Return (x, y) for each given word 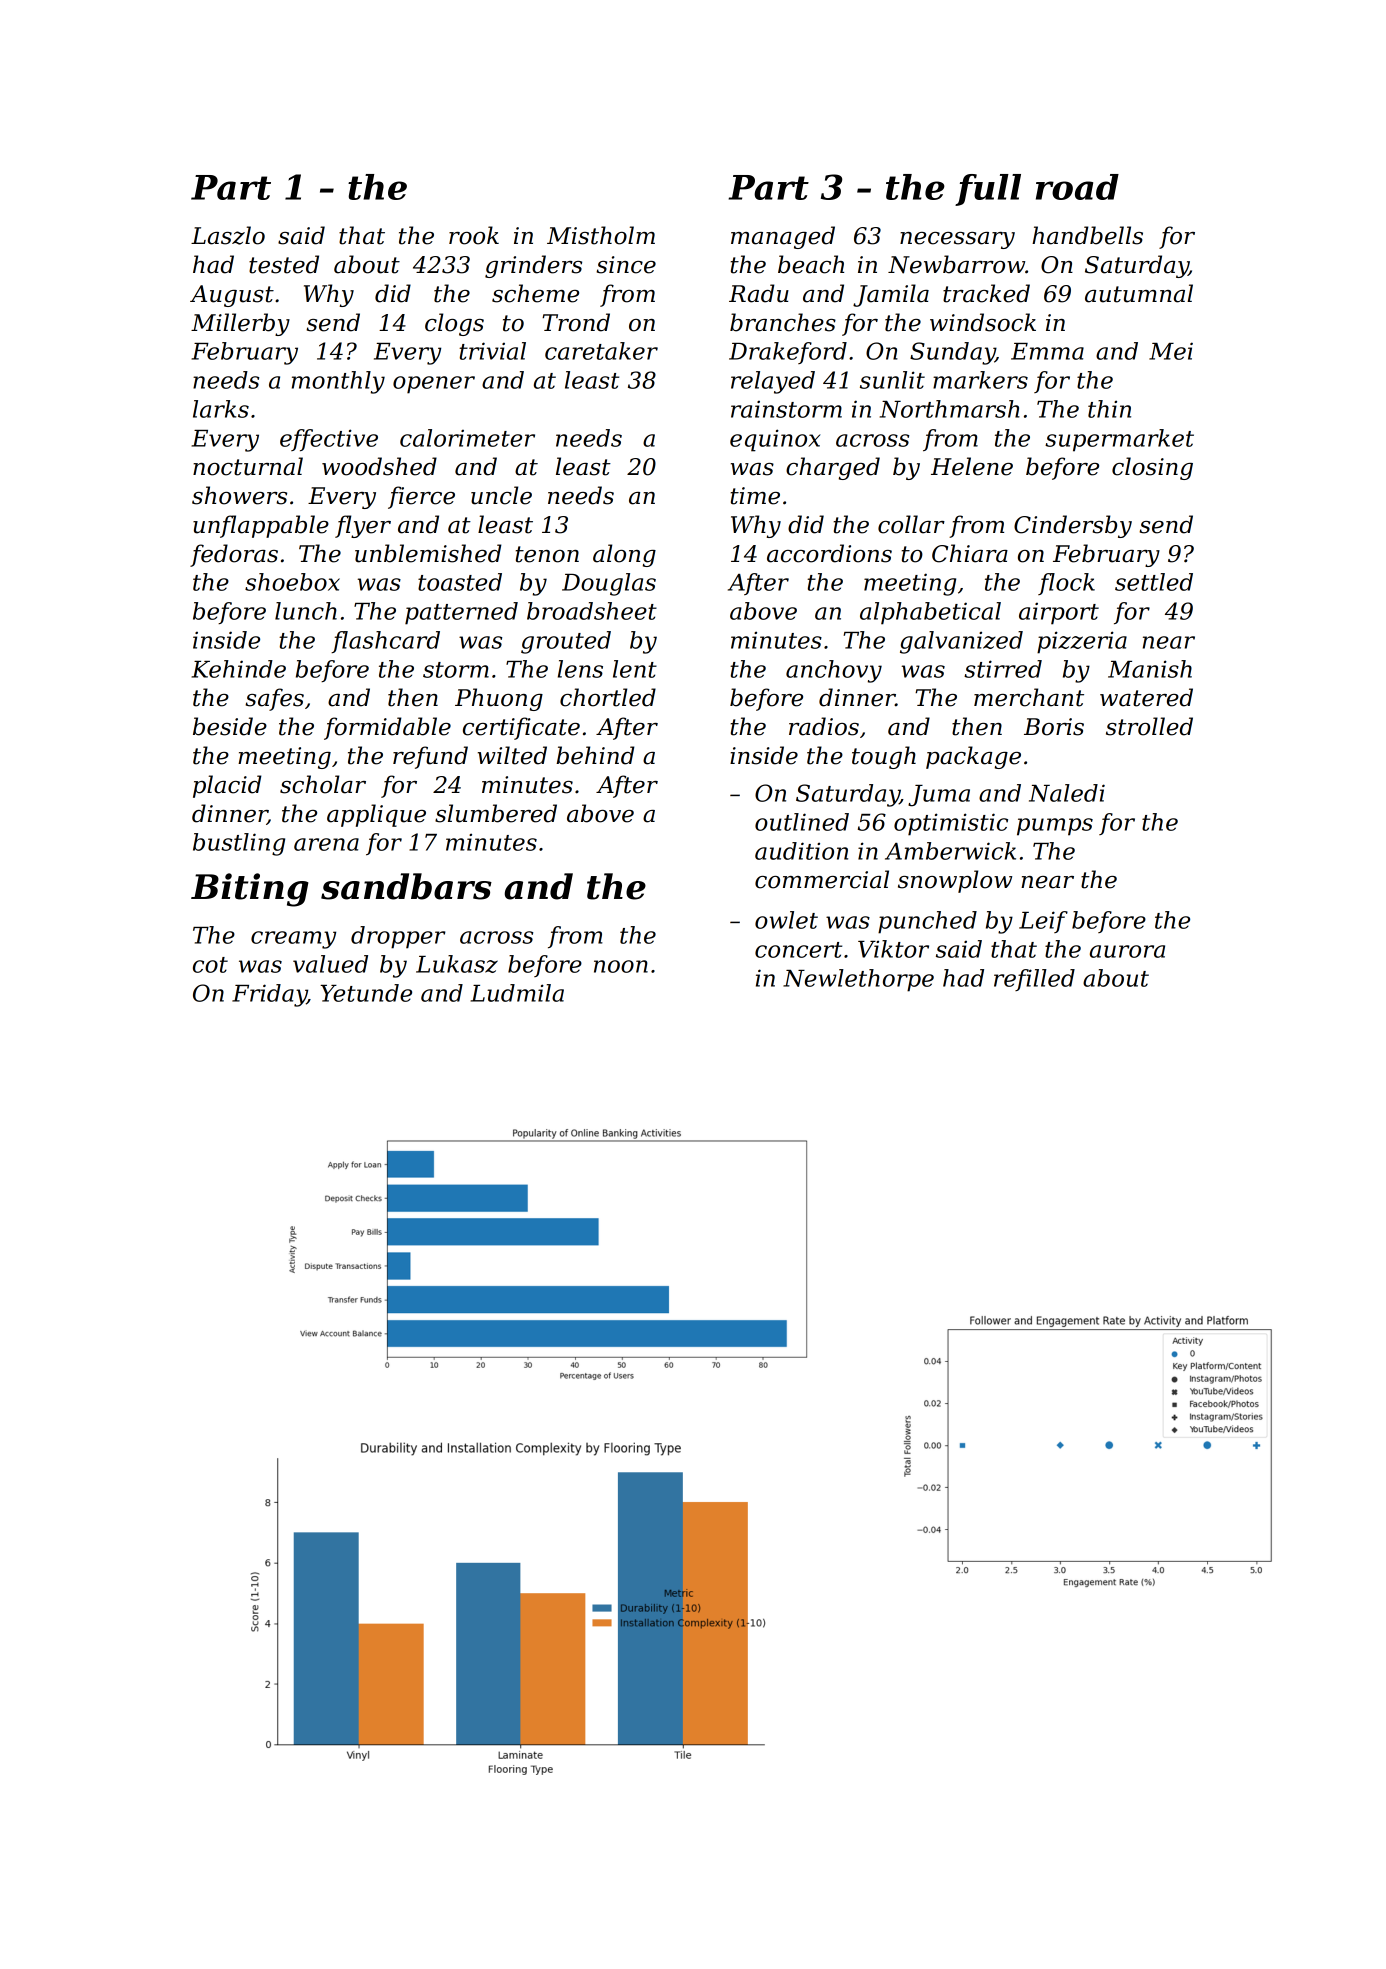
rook (474, 235)
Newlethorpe (858, 980)
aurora (1127, 951)
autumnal (1139, 293)
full (988, 190)
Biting (250, 890)
